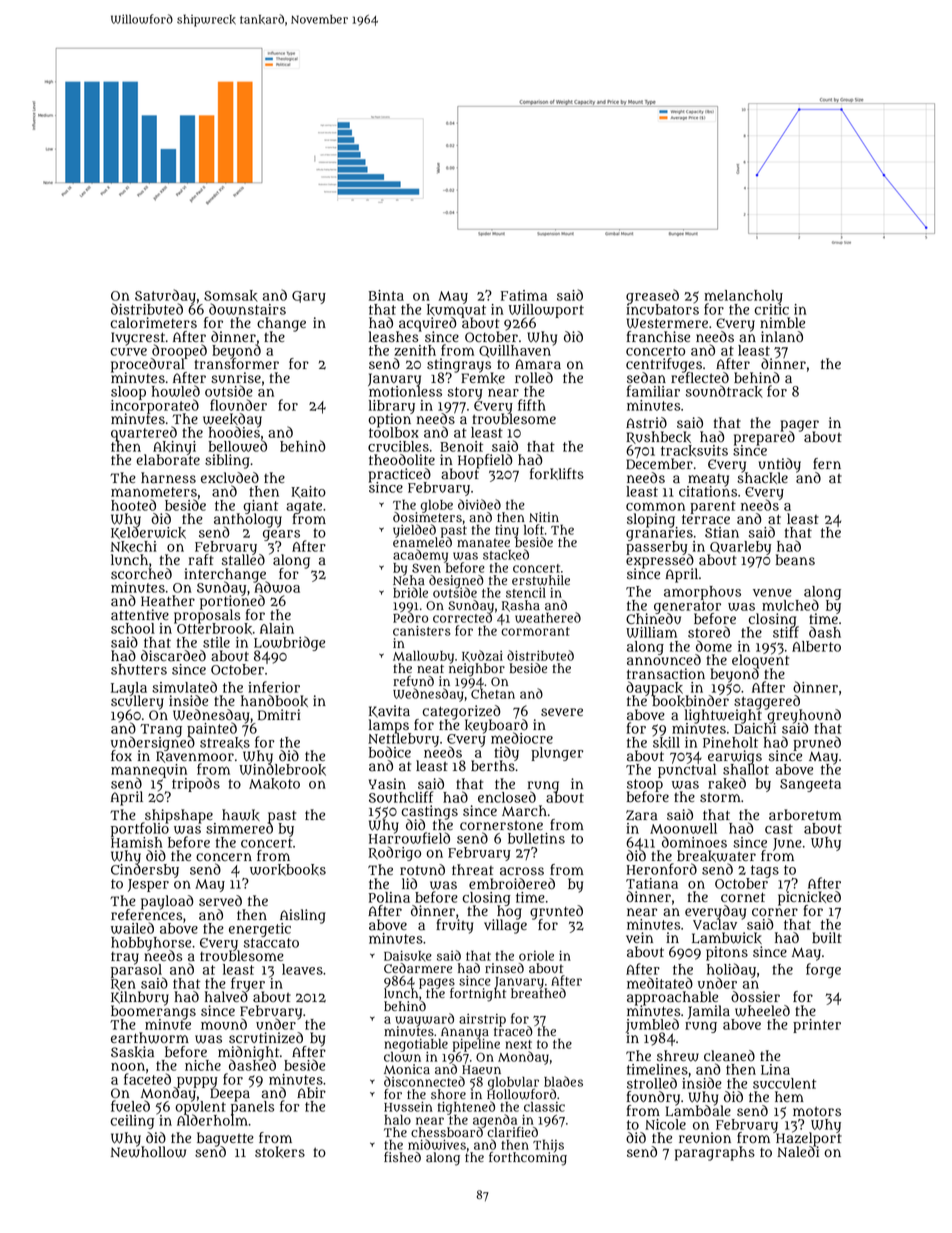 The width and height of the image is (952, 1233). I want to click on William, so click(651, 632).
